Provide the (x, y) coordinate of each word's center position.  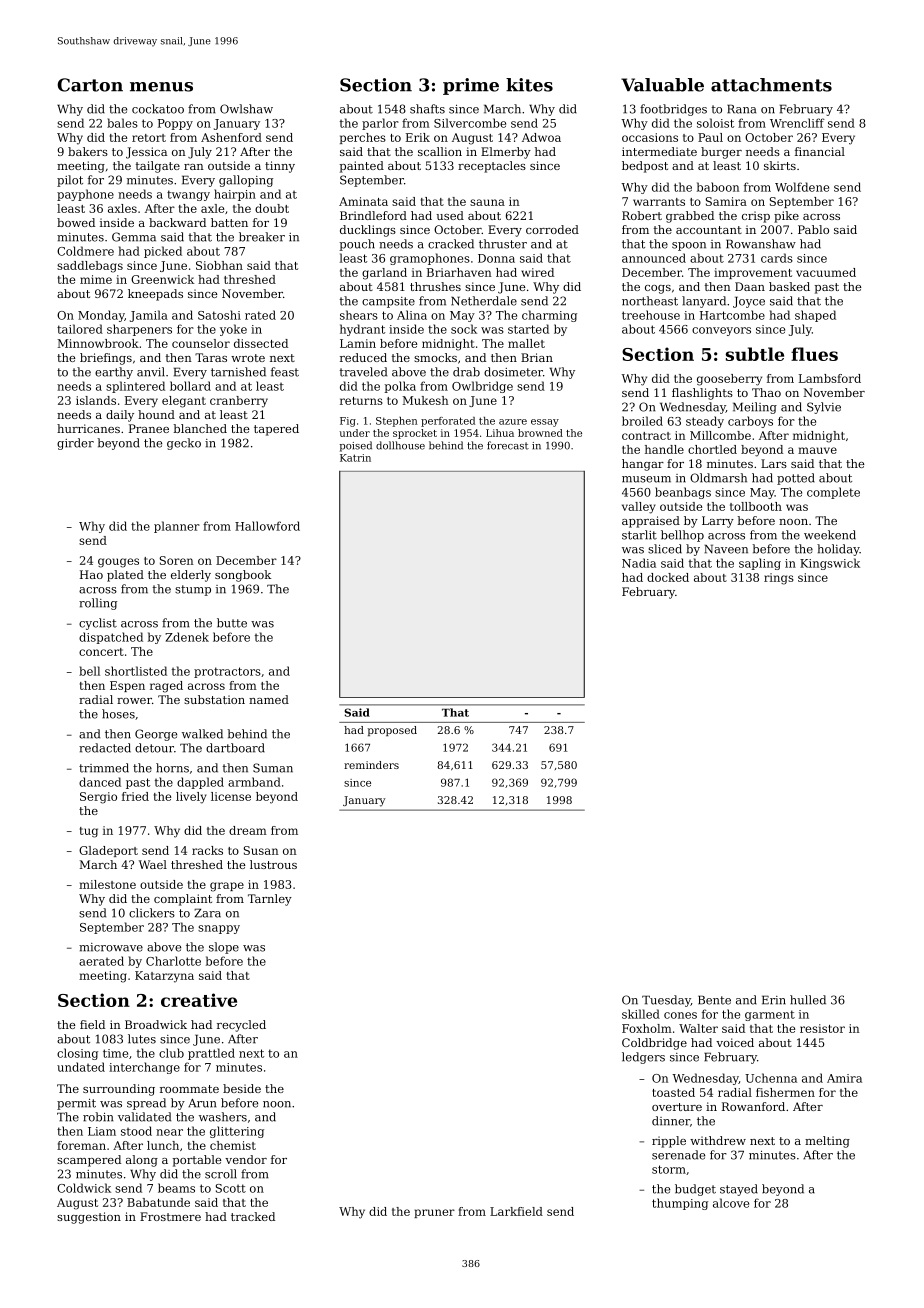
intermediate (659, 151)
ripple (669, 1142)
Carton (90, 85)
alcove (731, 1203)
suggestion (89, 1218)
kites (529, 85)
